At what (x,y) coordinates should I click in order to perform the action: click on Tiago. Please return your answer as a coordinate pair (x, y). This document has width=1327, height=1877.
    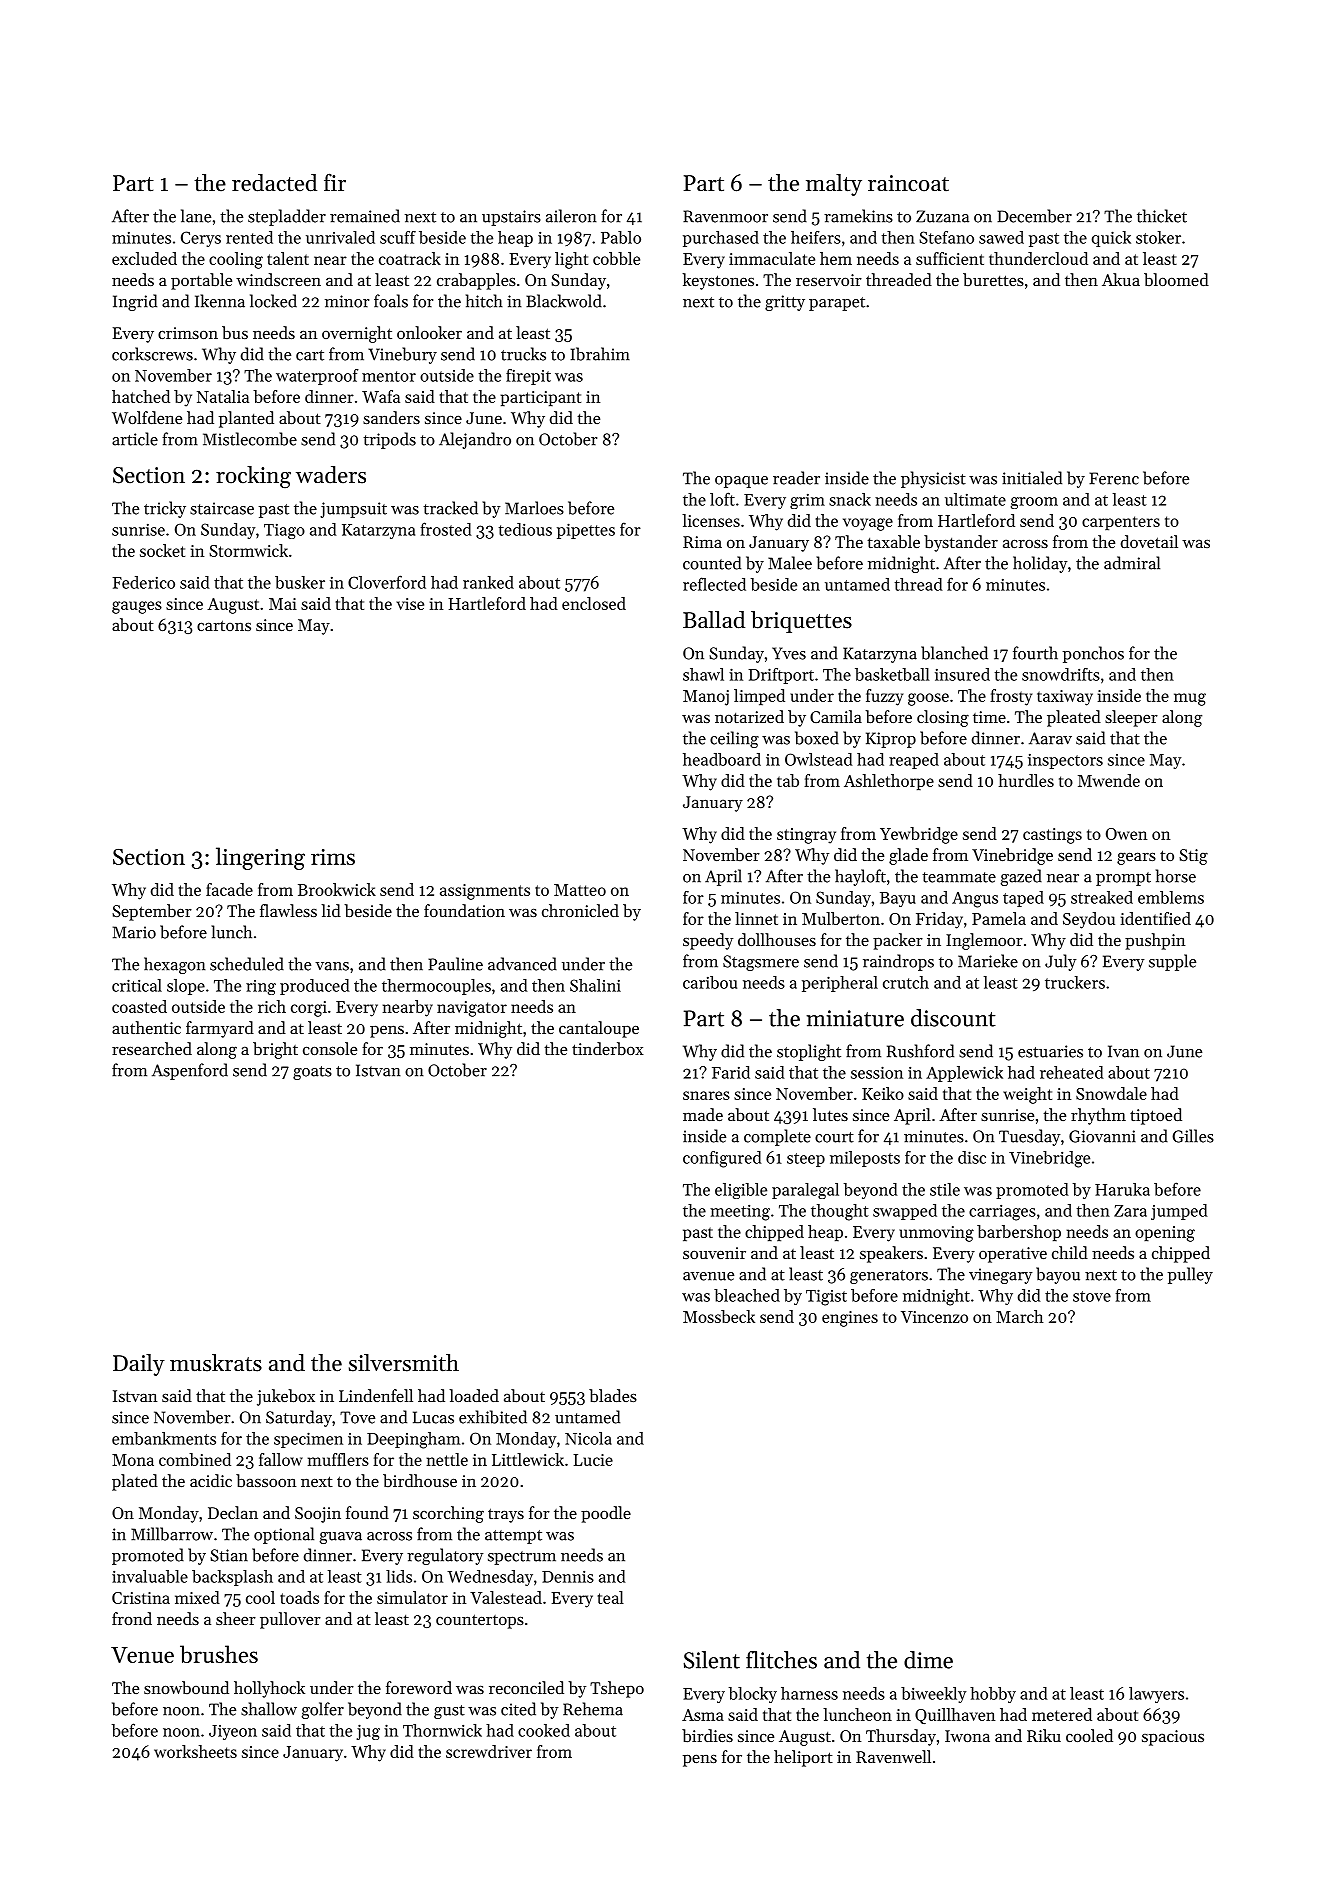
    Looking at the image, I should click on (284, 531).
